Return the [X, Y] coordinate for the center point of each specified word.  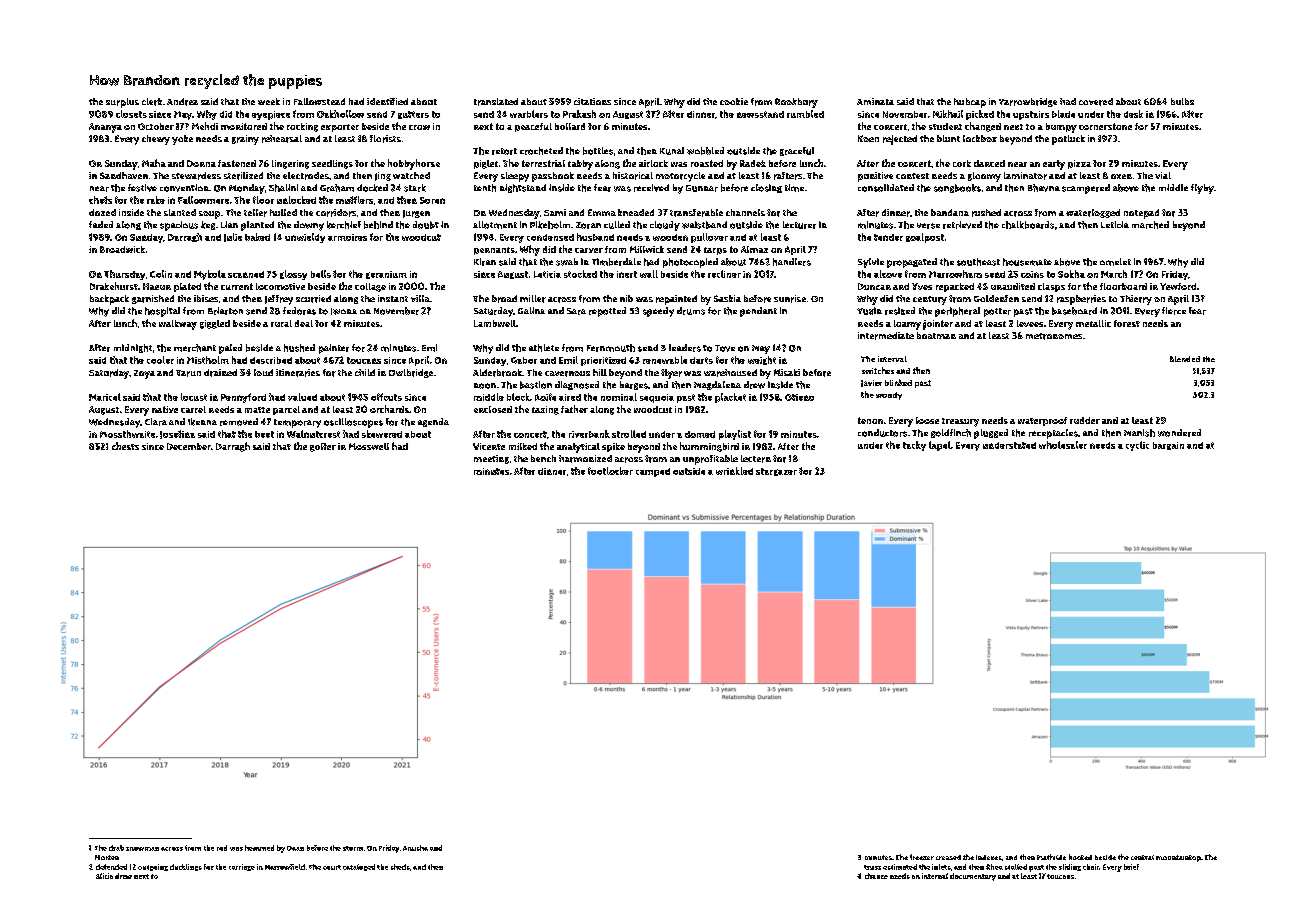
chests [125, 446]
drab [116, 848]
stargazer [776, 472]
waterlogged [1093, 213]
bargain [1168, 446]
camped [653, 472]
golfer [323, 447]
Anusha [415, 848]
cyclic [1137, 446]
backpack [109, 300]
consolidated [886, 188]
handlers [792, 262]
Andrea [182, 102]
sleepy [515, 177]
